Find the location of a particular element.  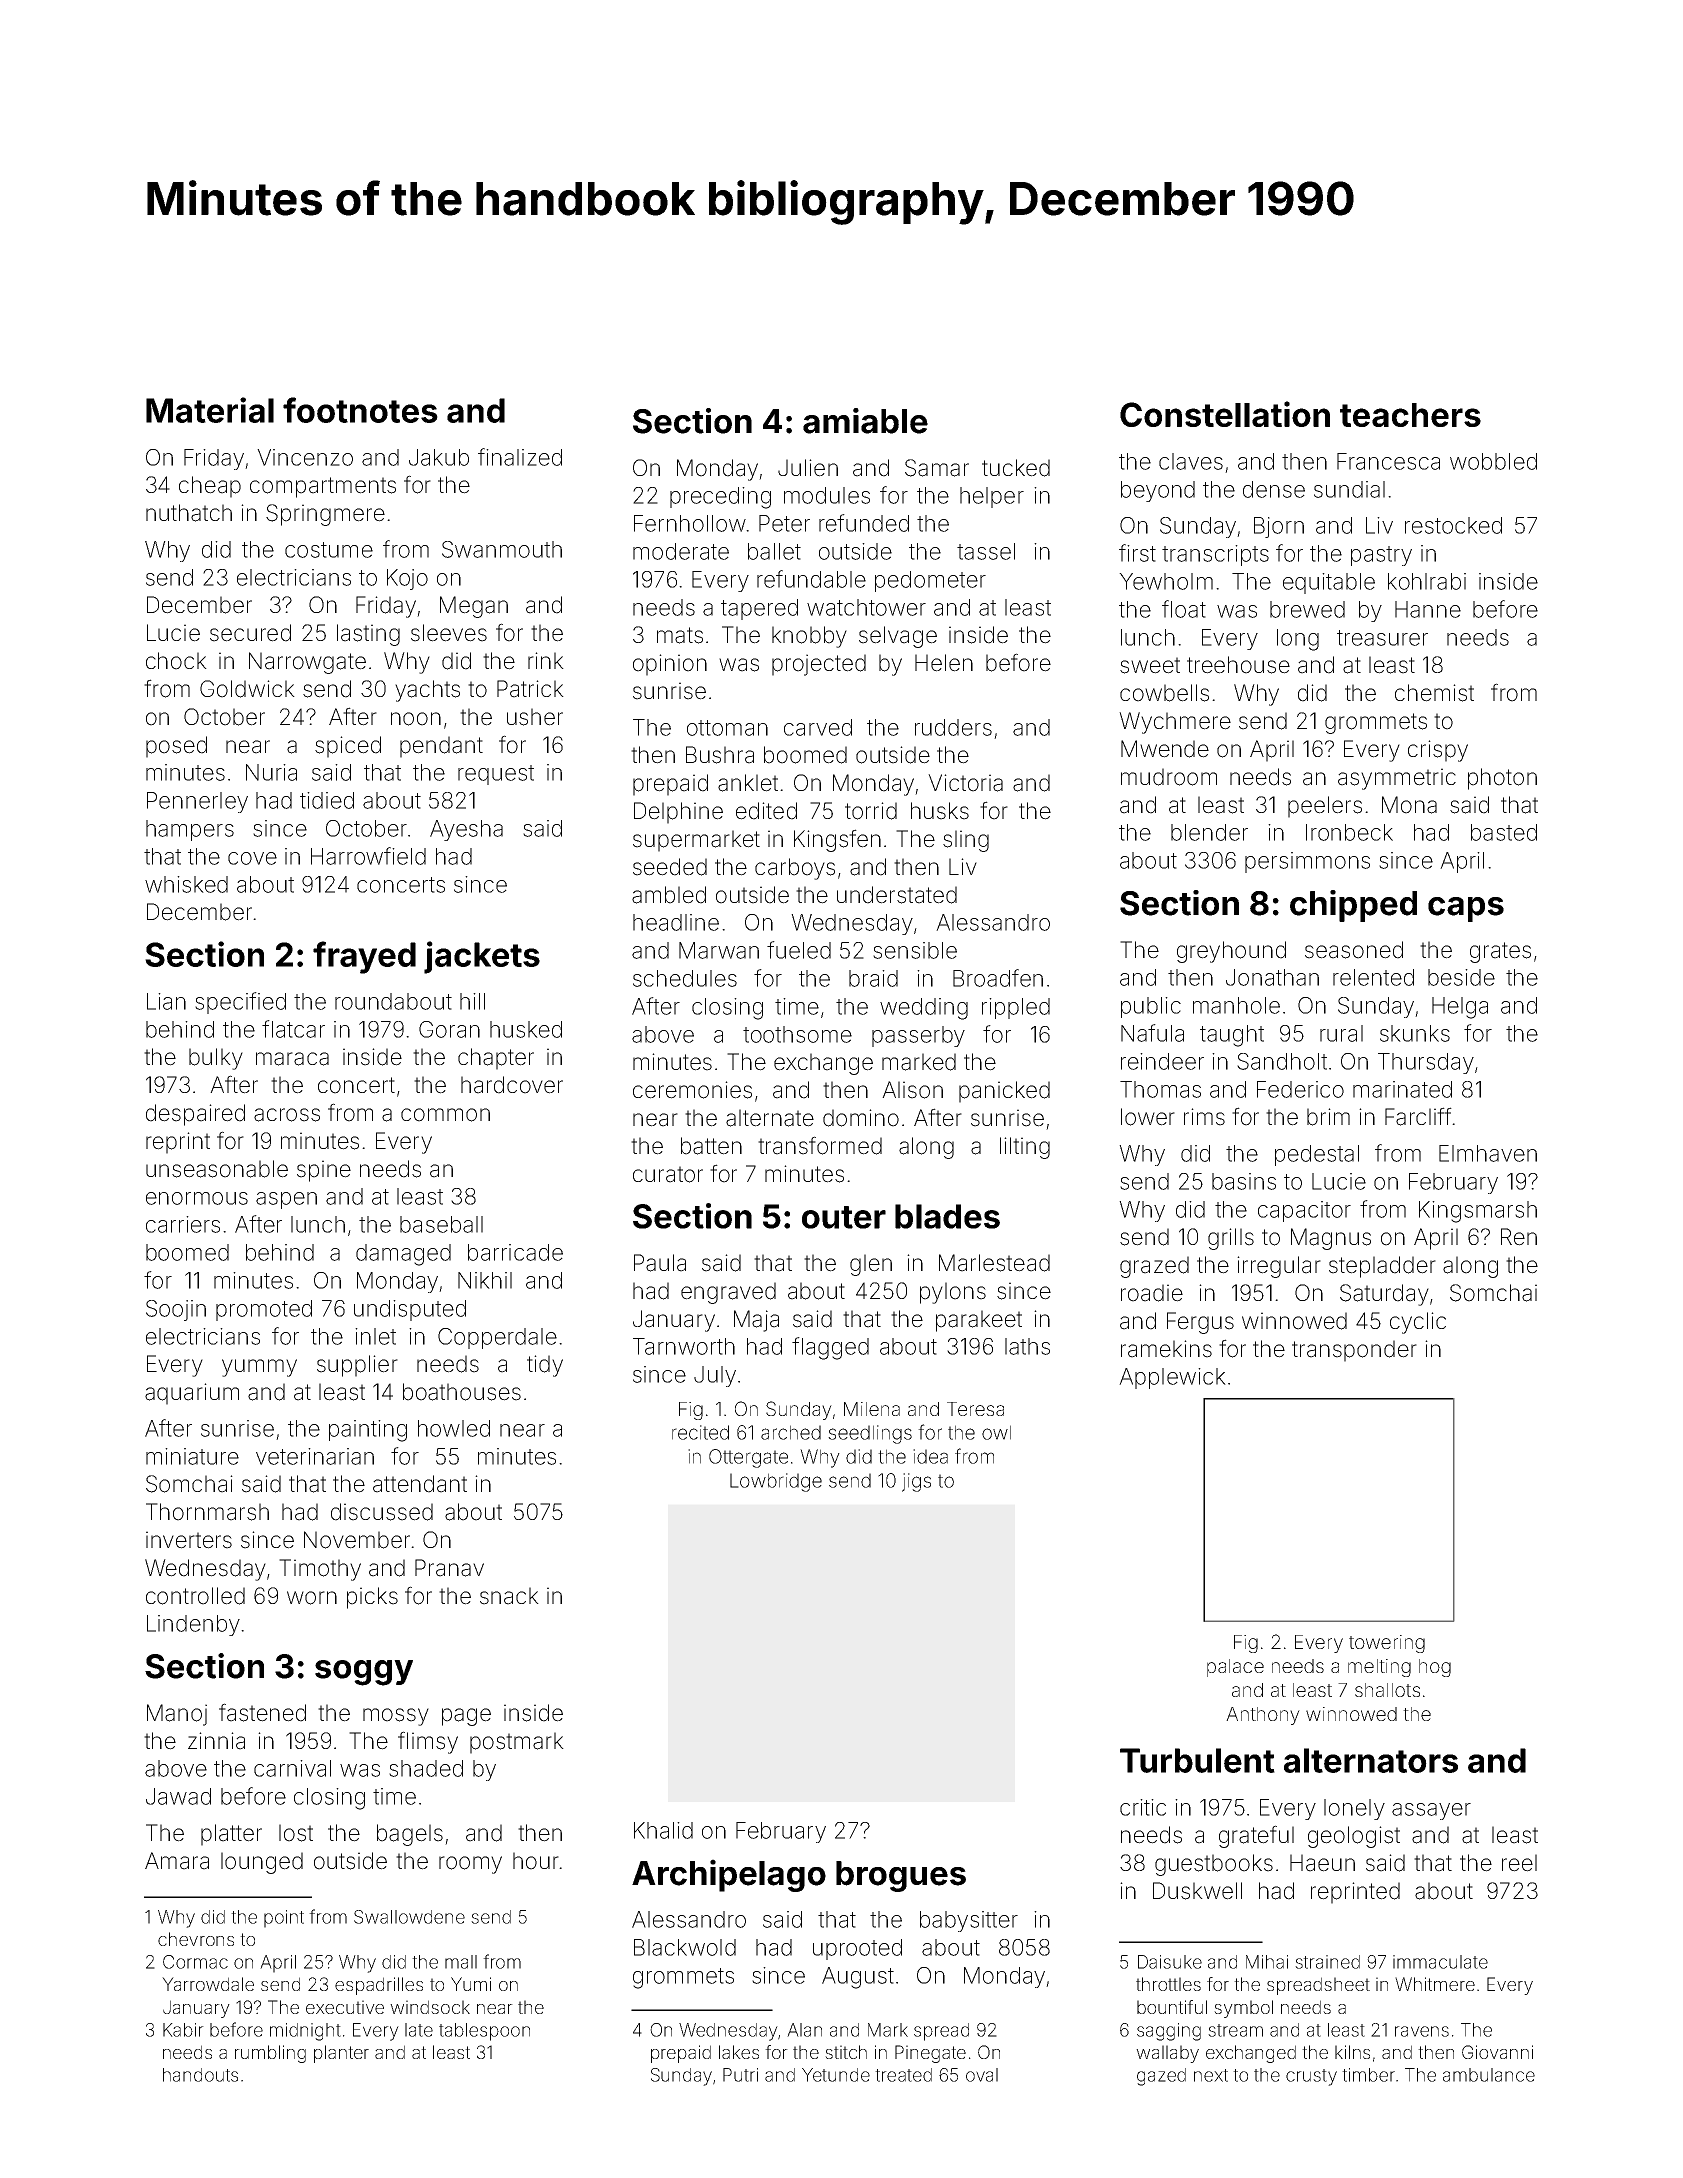

Material is located at coordinates (210, 410).
